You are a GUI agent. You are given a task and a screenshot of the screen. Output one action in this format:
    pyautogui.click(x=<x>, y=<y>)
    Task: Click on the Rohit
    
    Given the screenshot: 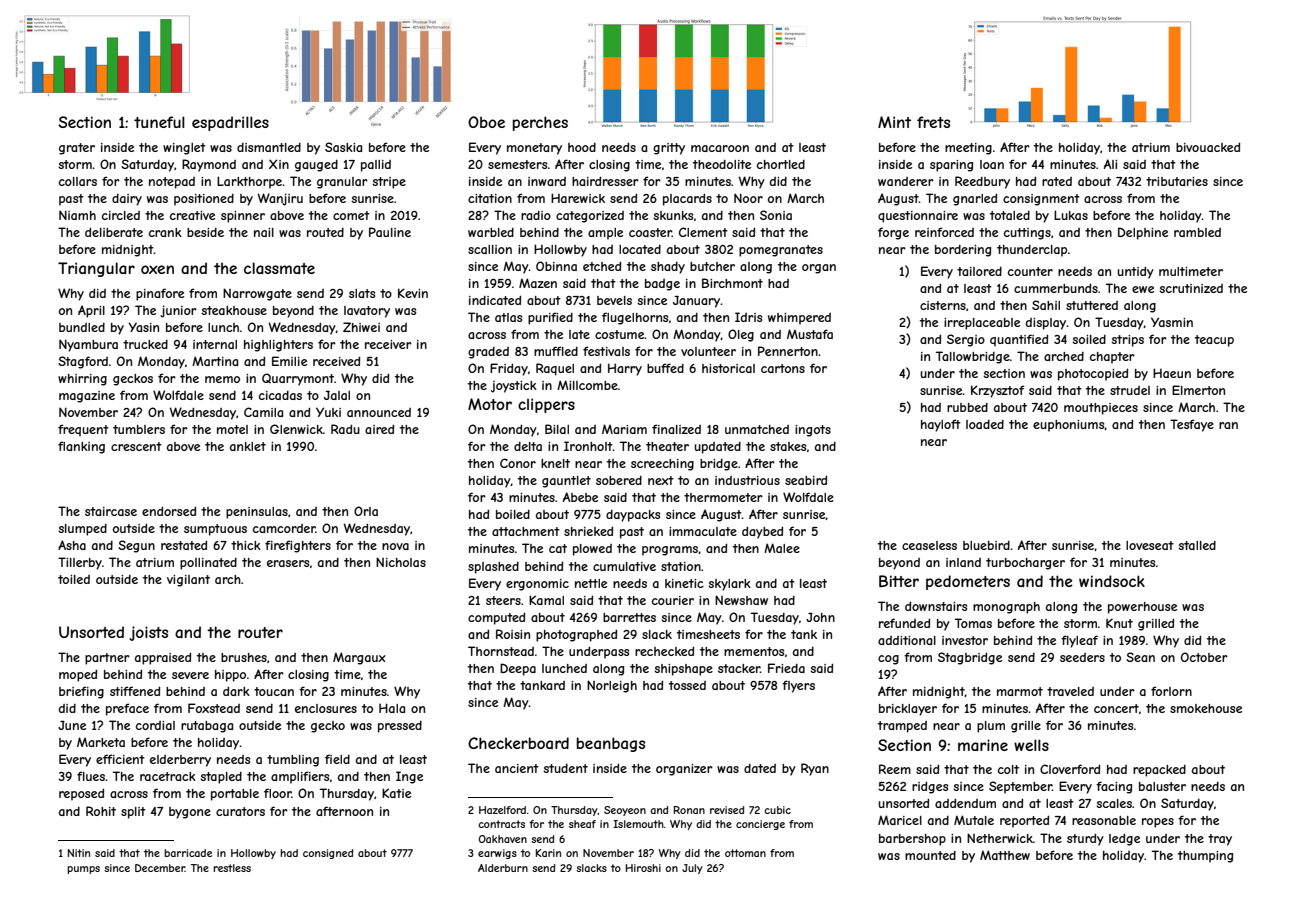 What is the action you would take?
    pyautogui.click(x=101, y=811)
